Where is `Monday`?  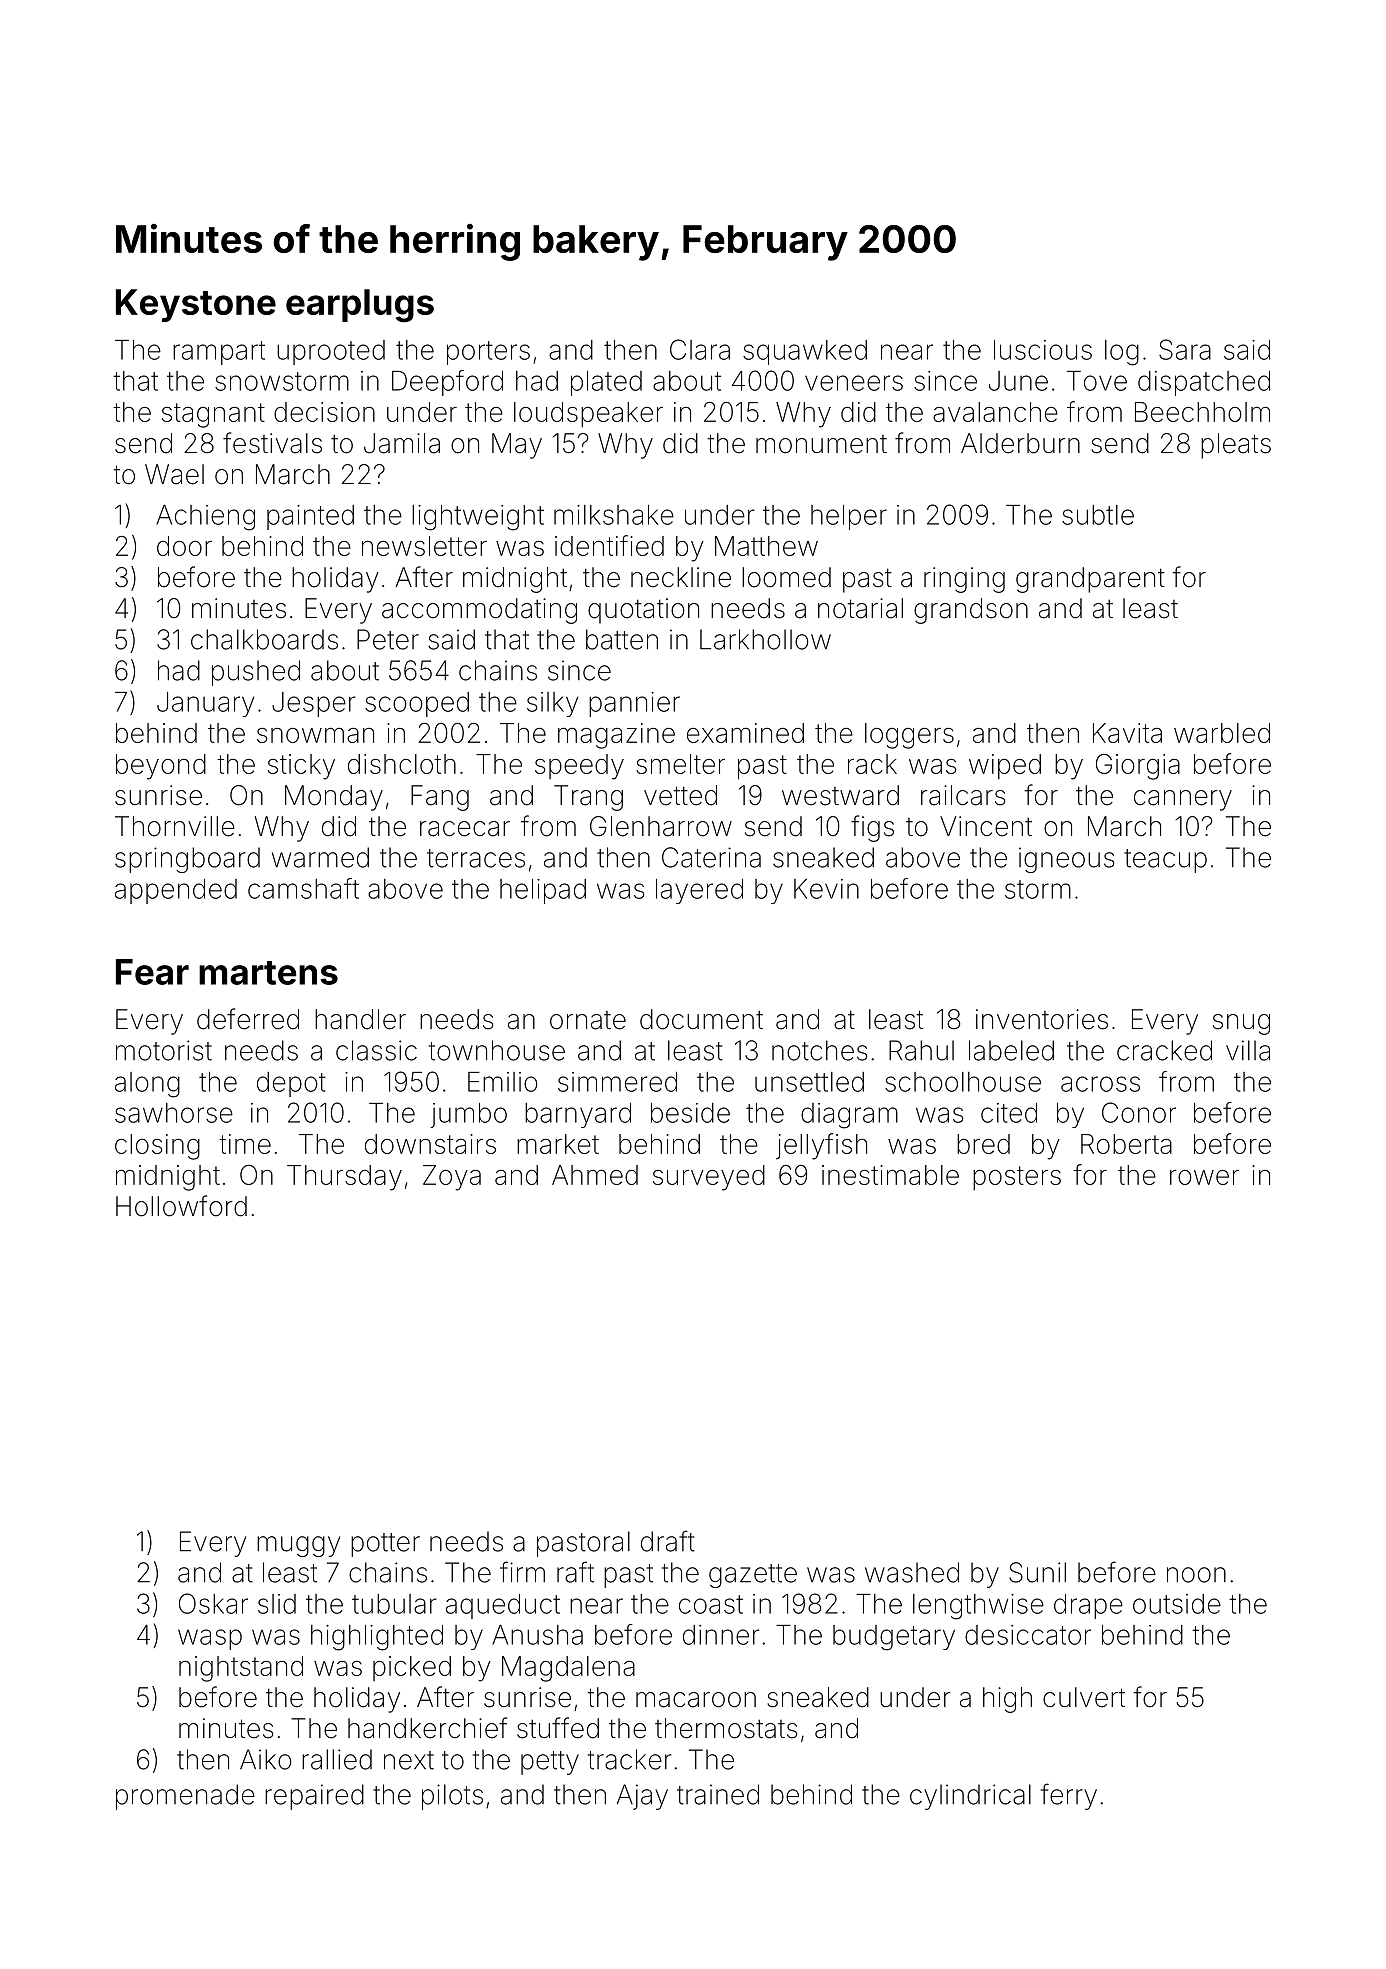 Monday is located at coordinates (334, 798).
